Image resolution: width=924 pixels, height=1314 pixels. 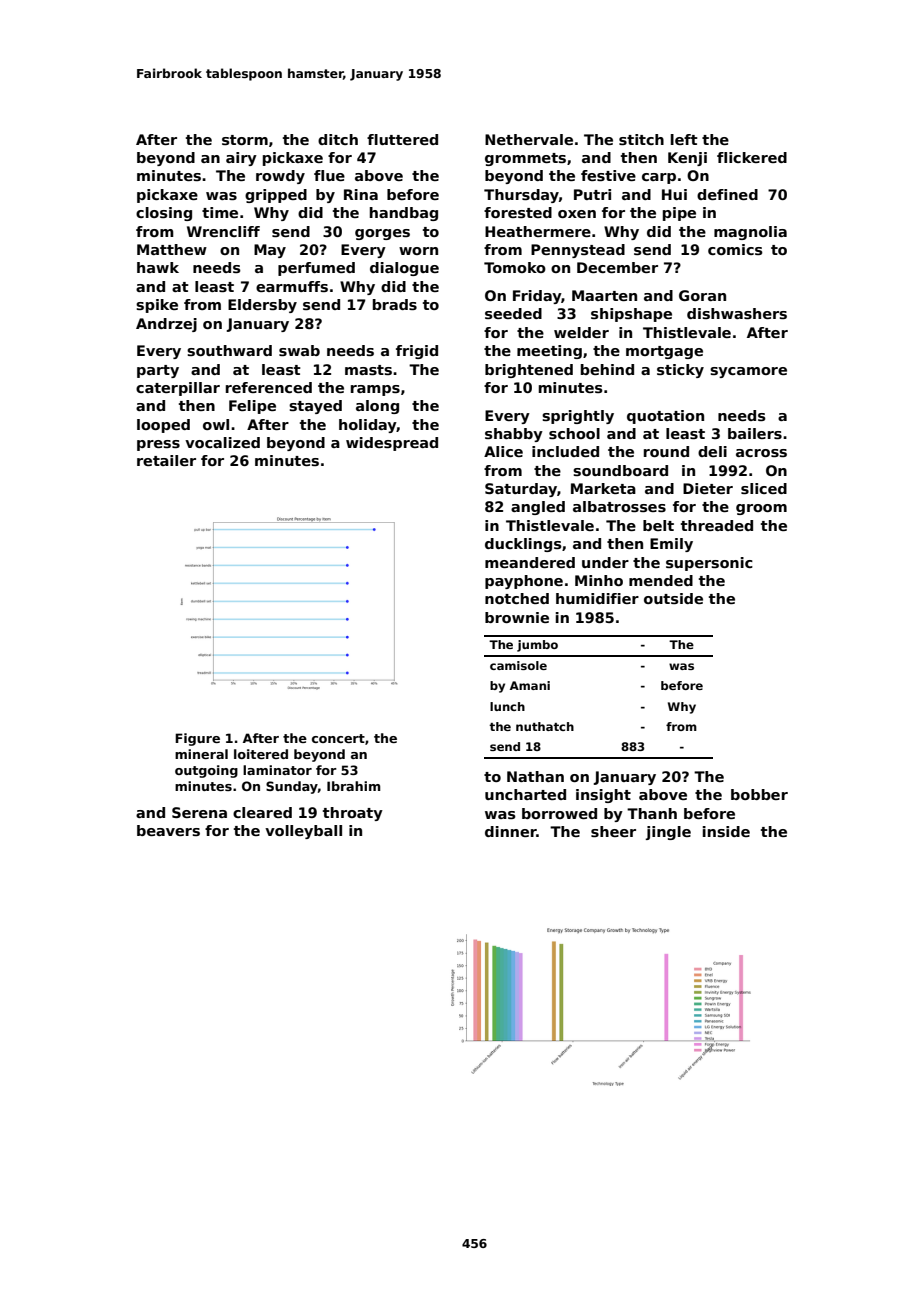 I want to click on bailers, so click(x=755, y=433).
